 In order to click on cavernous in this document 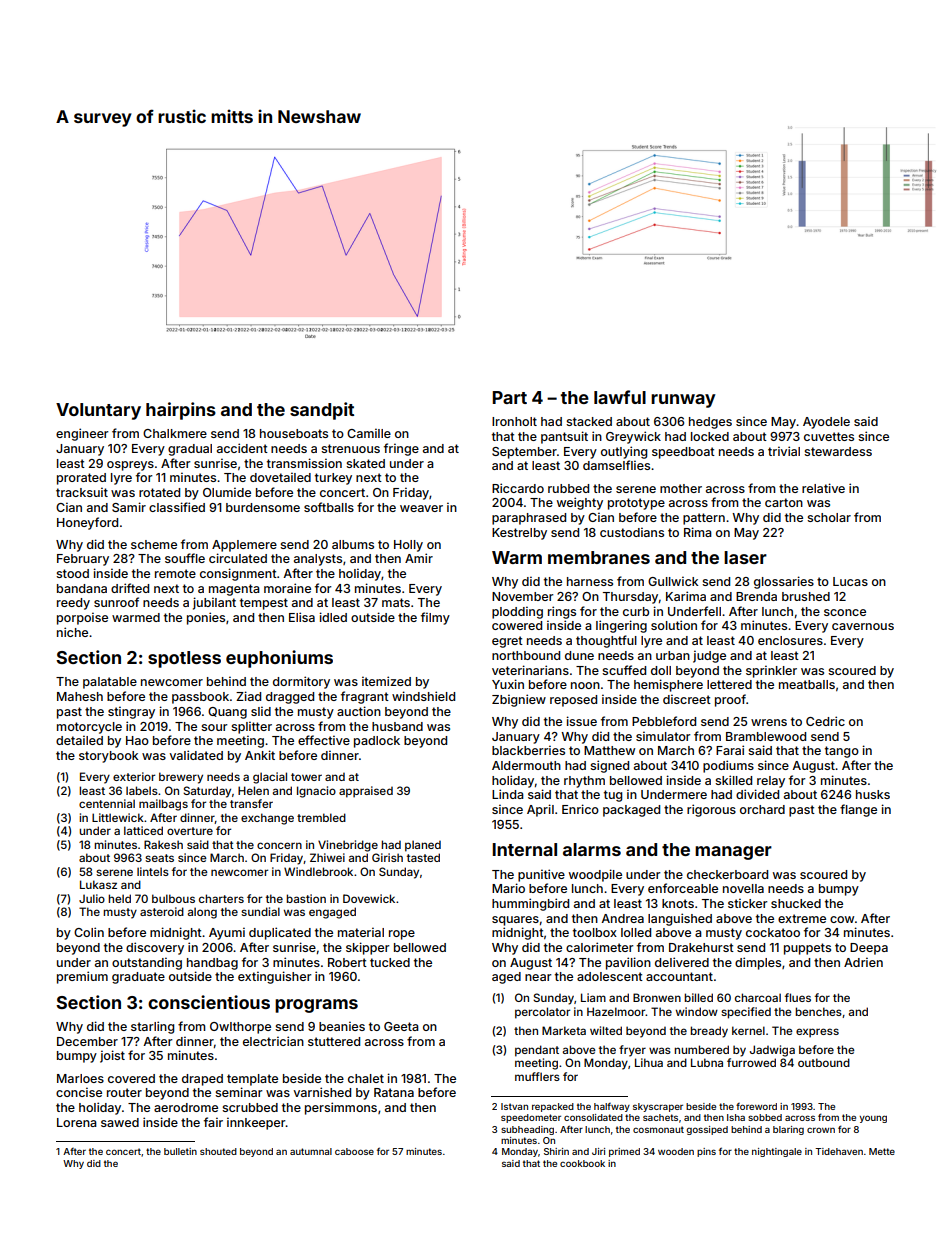, I will do `click(863, 626)`.
